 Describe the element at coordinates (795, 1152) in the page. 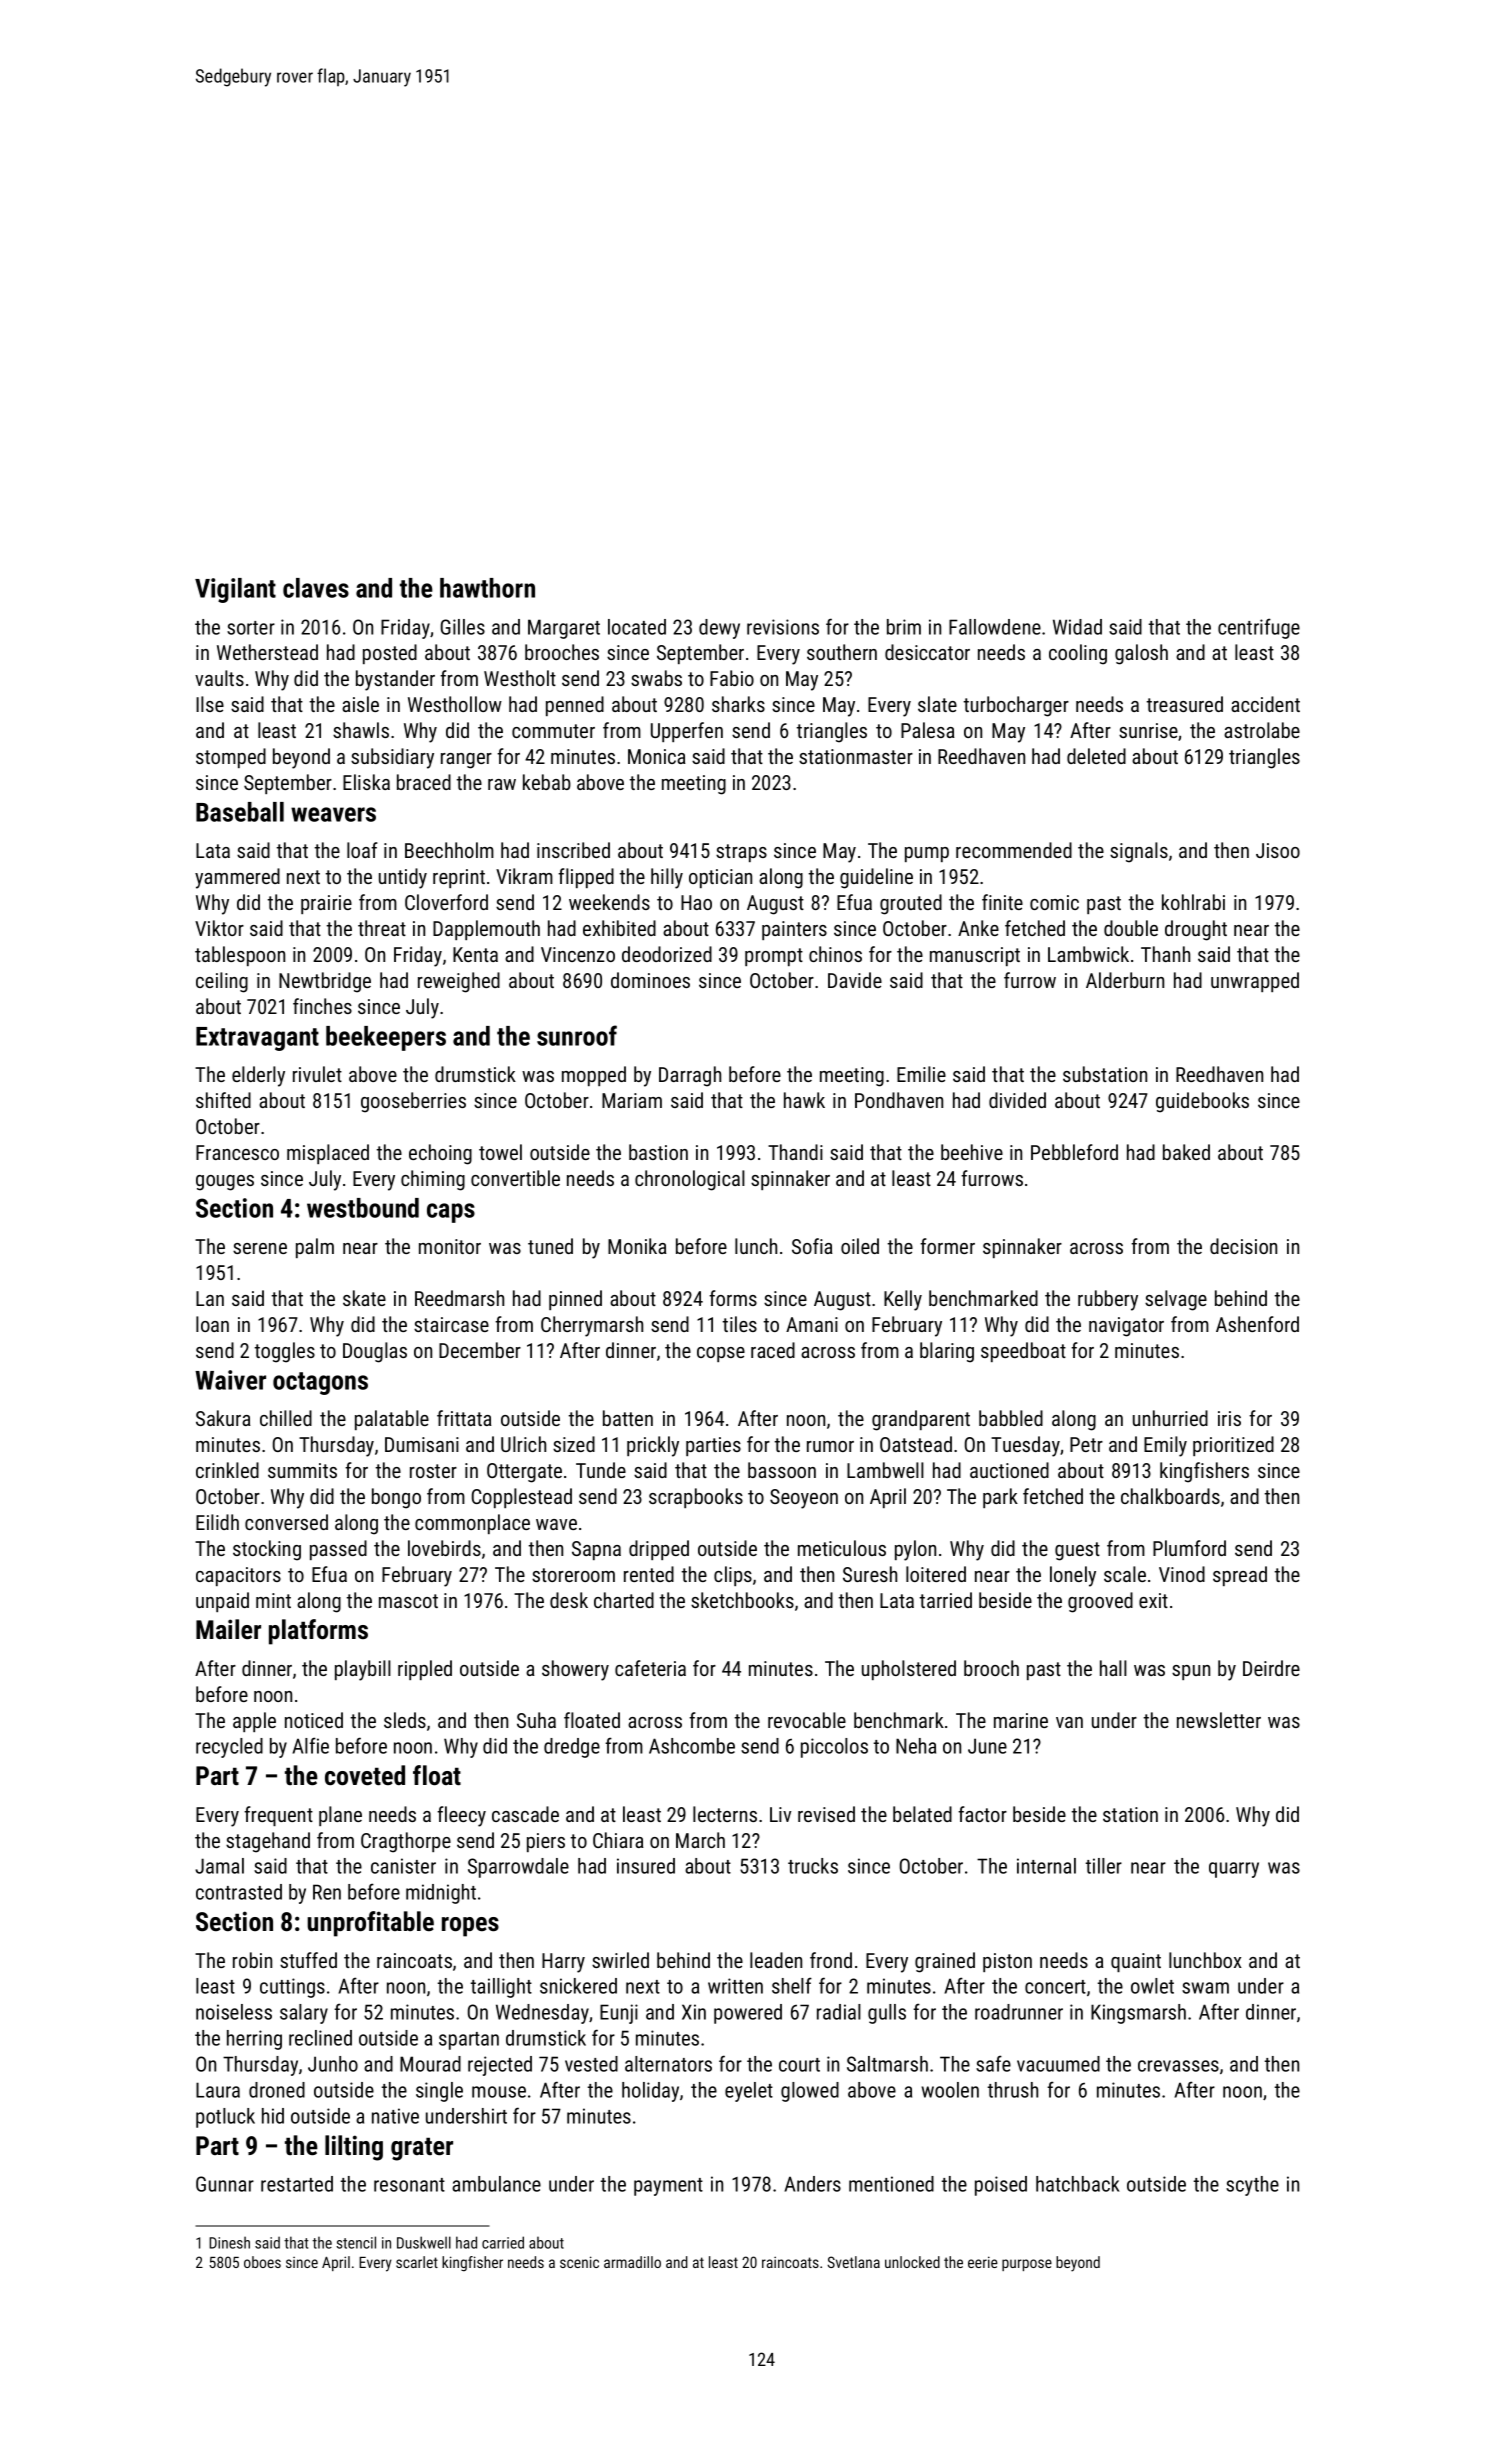

I see `Thandi` at that location.
